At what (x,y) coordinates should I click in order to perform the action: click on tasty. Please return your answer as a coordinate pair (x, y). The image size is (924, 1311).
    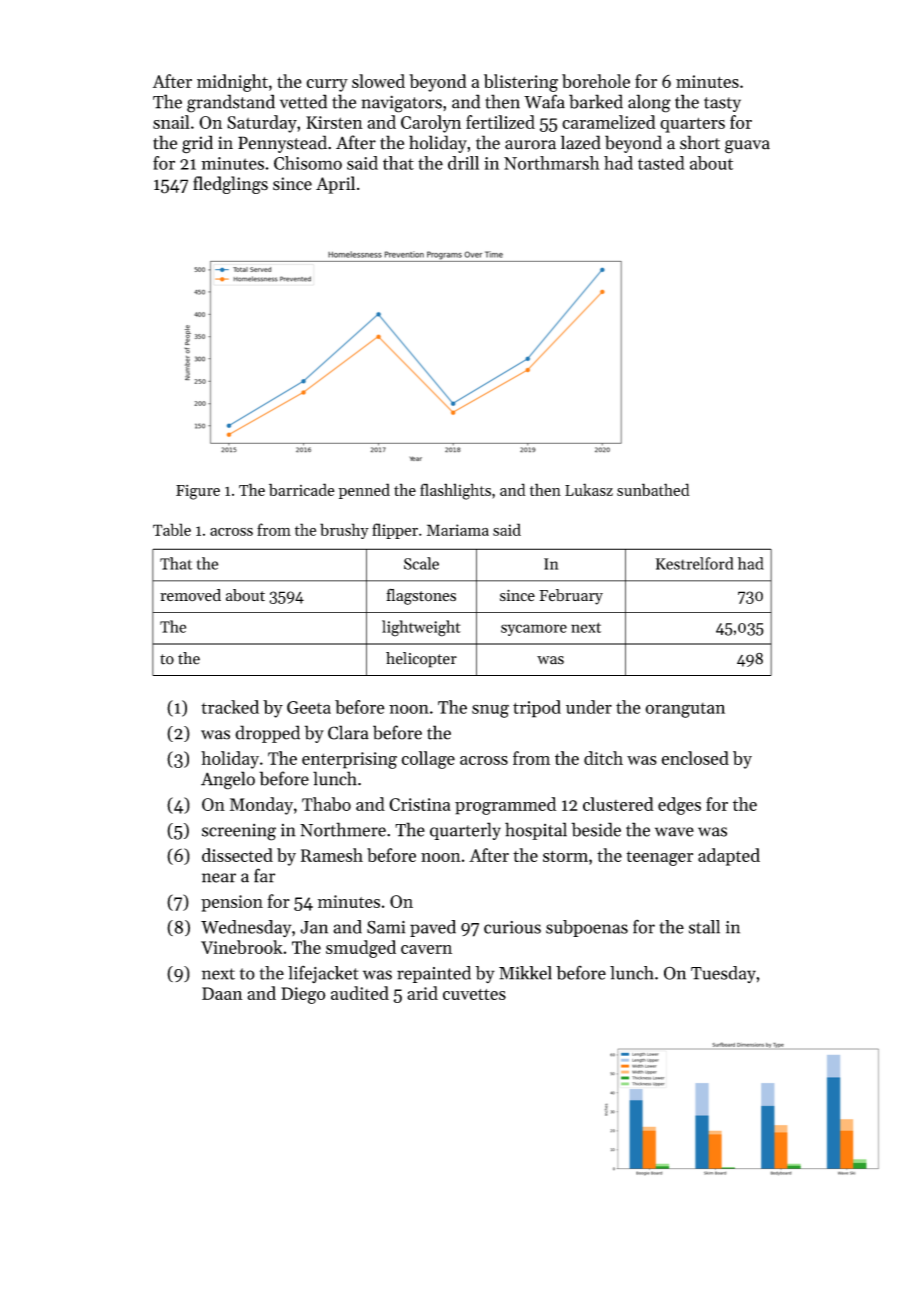
    Looking at the image, I should click on (722, 104).
